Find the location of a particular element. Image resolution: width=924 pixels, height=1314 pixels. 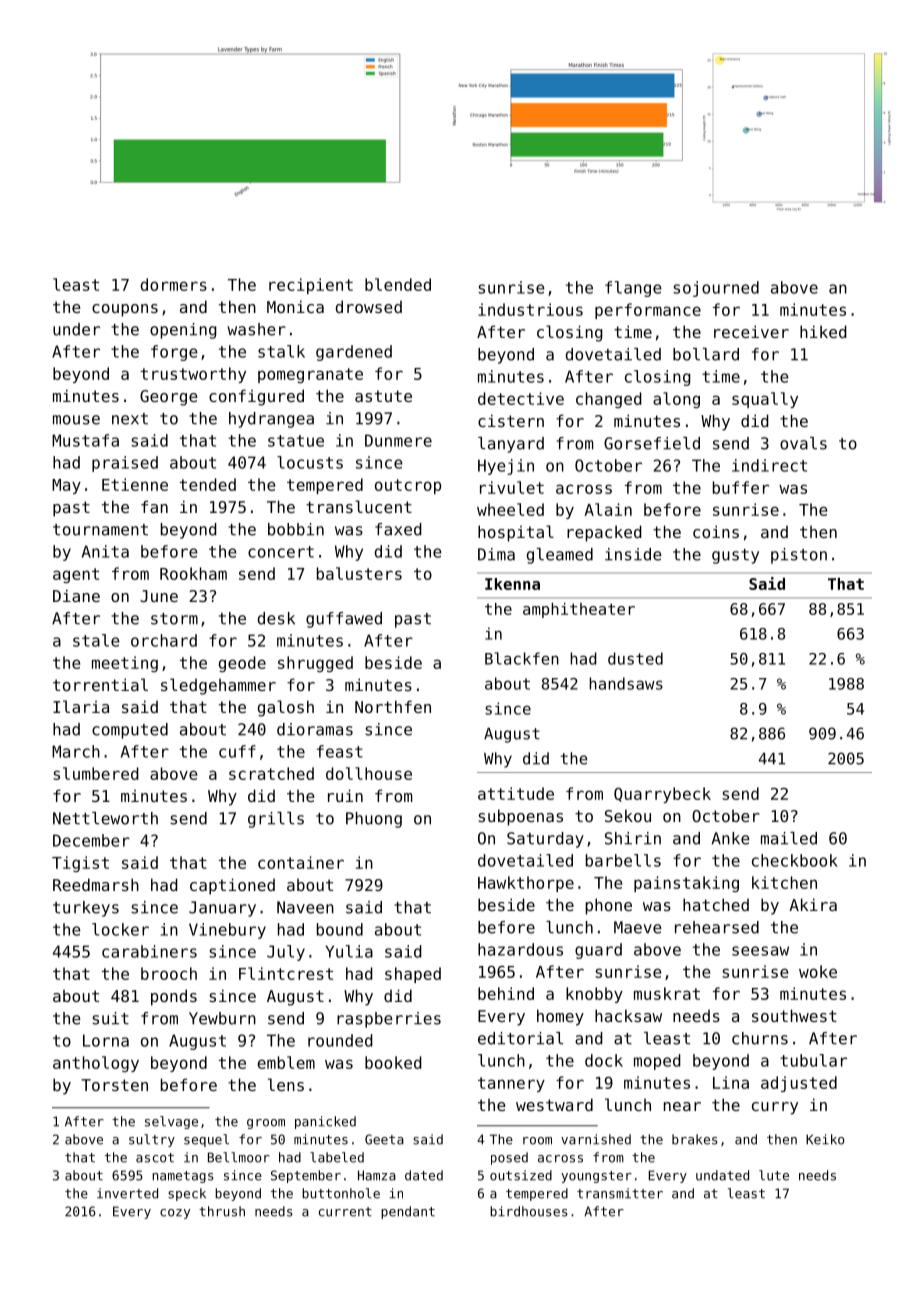

Keiko is located at coordinates (825, 1139).
